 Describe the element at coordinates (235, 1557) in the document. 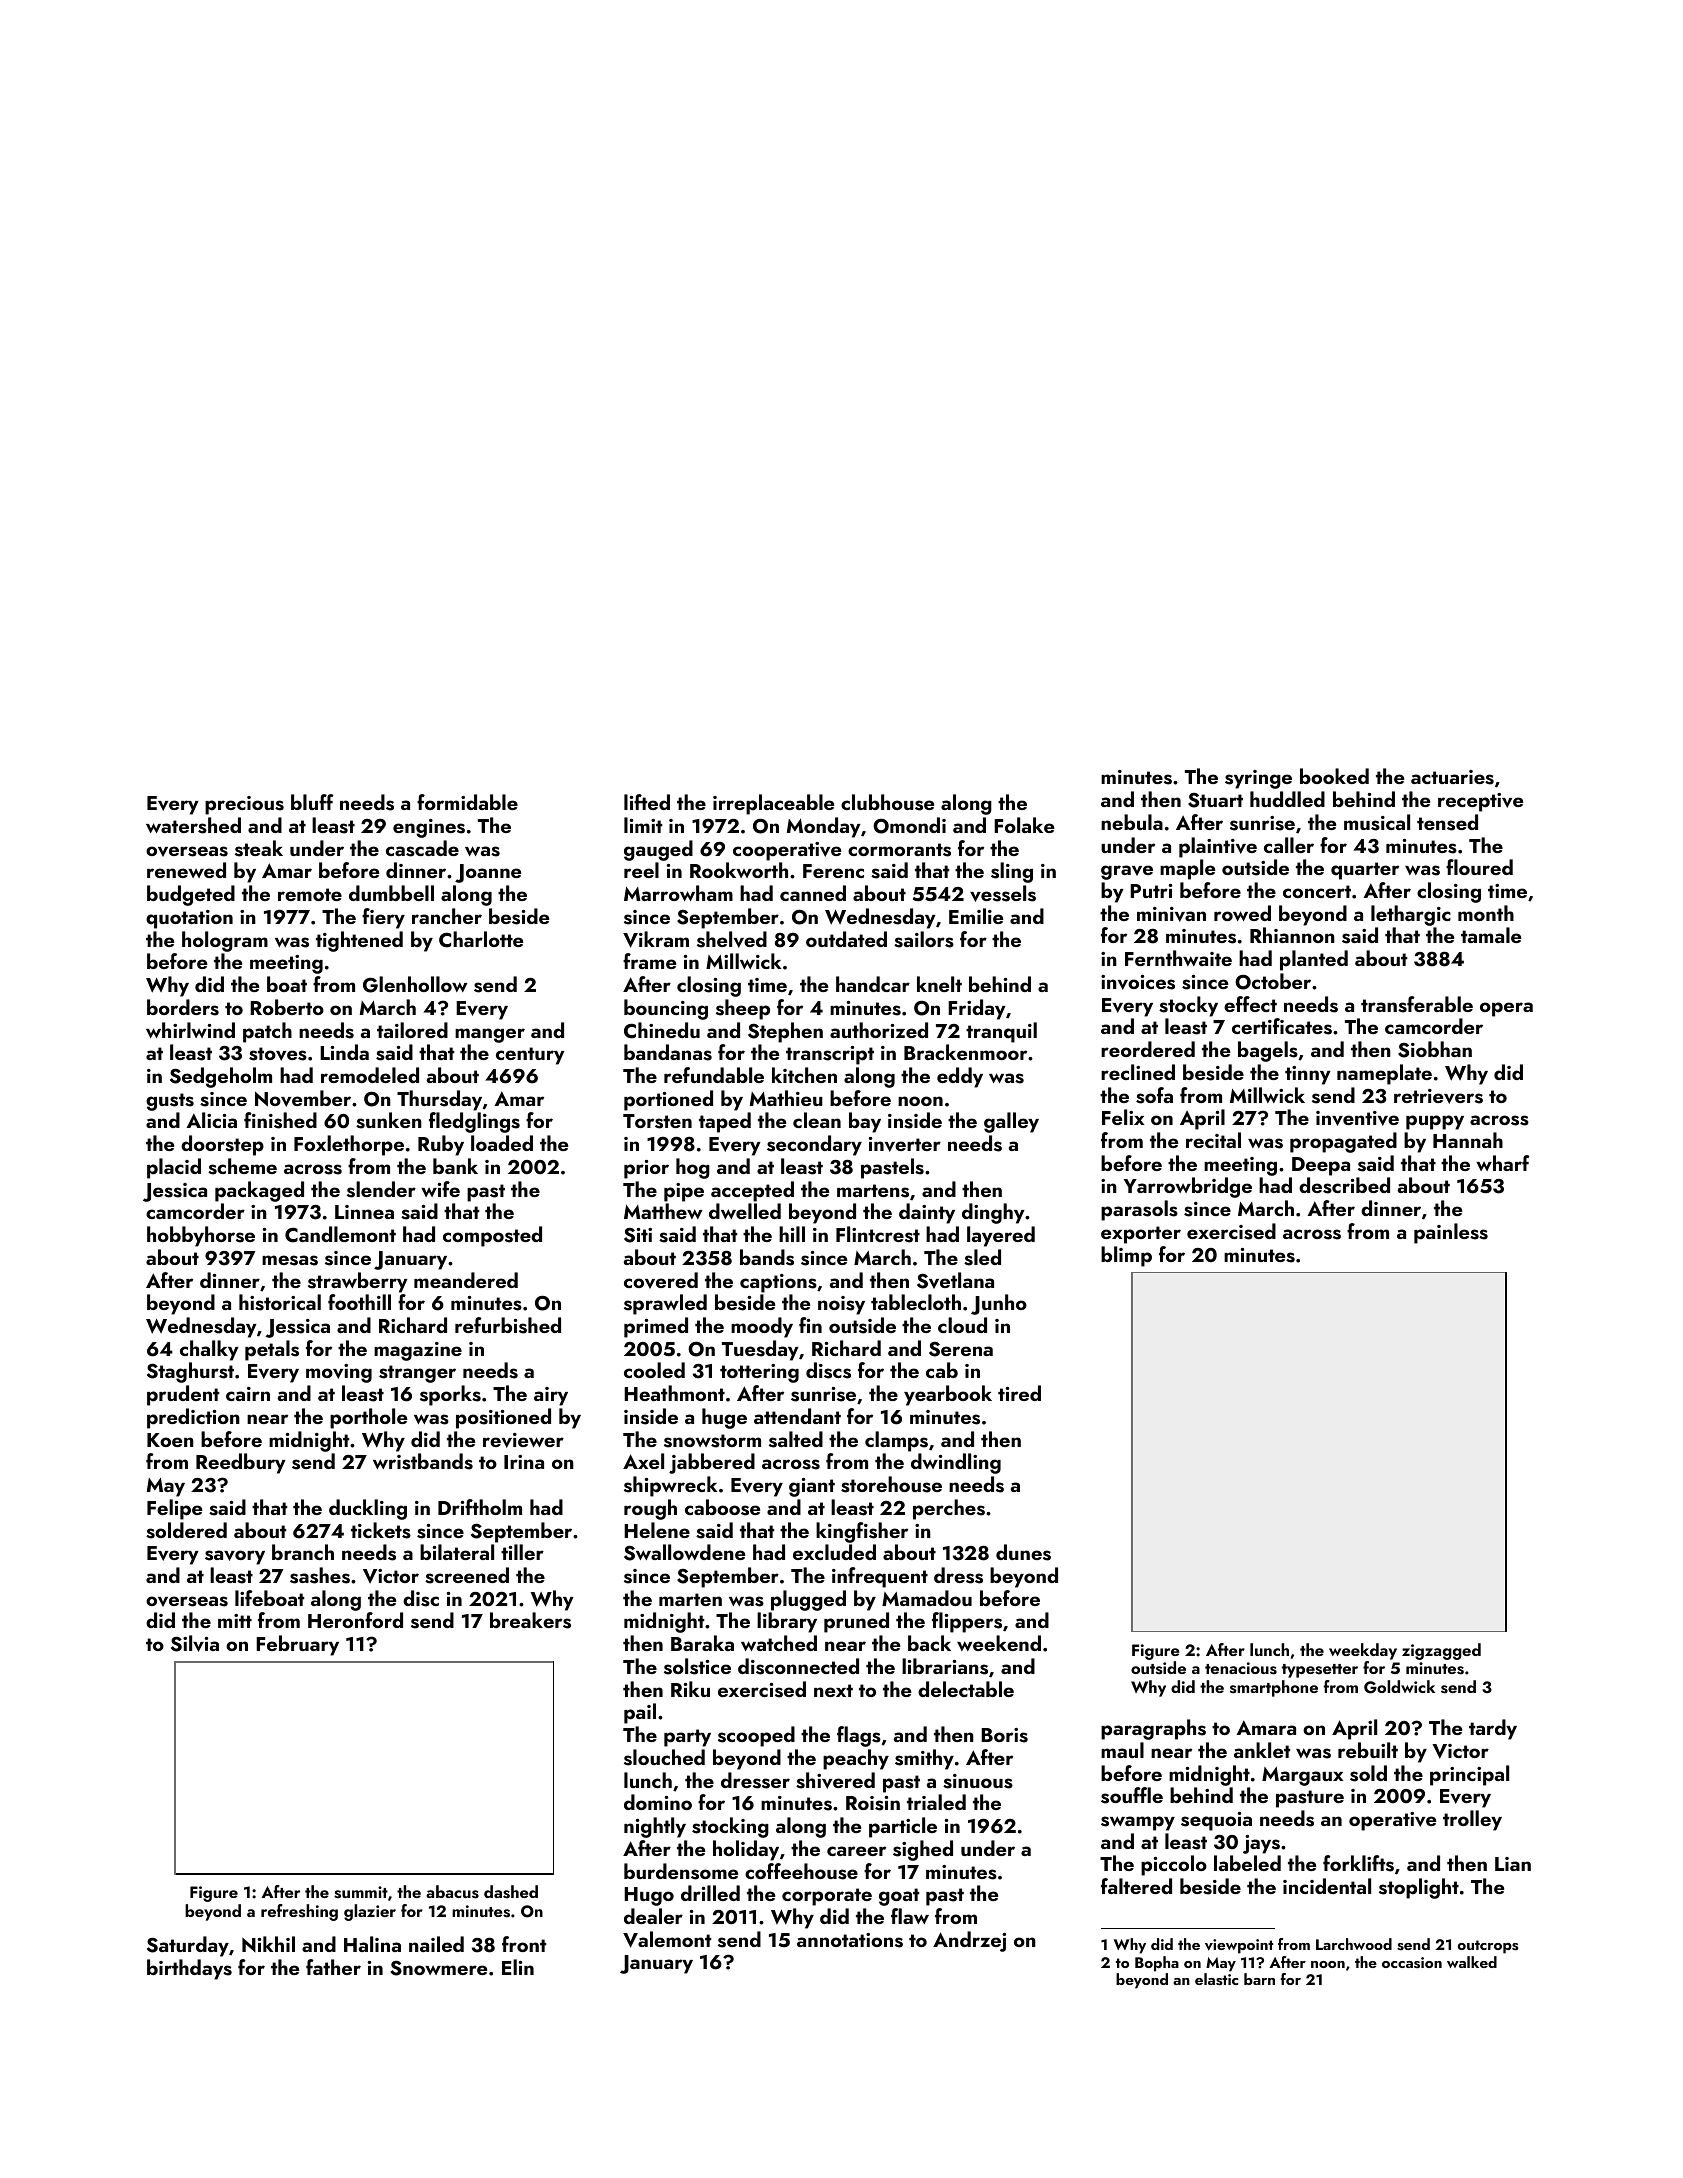

I see `savory` at that location.
